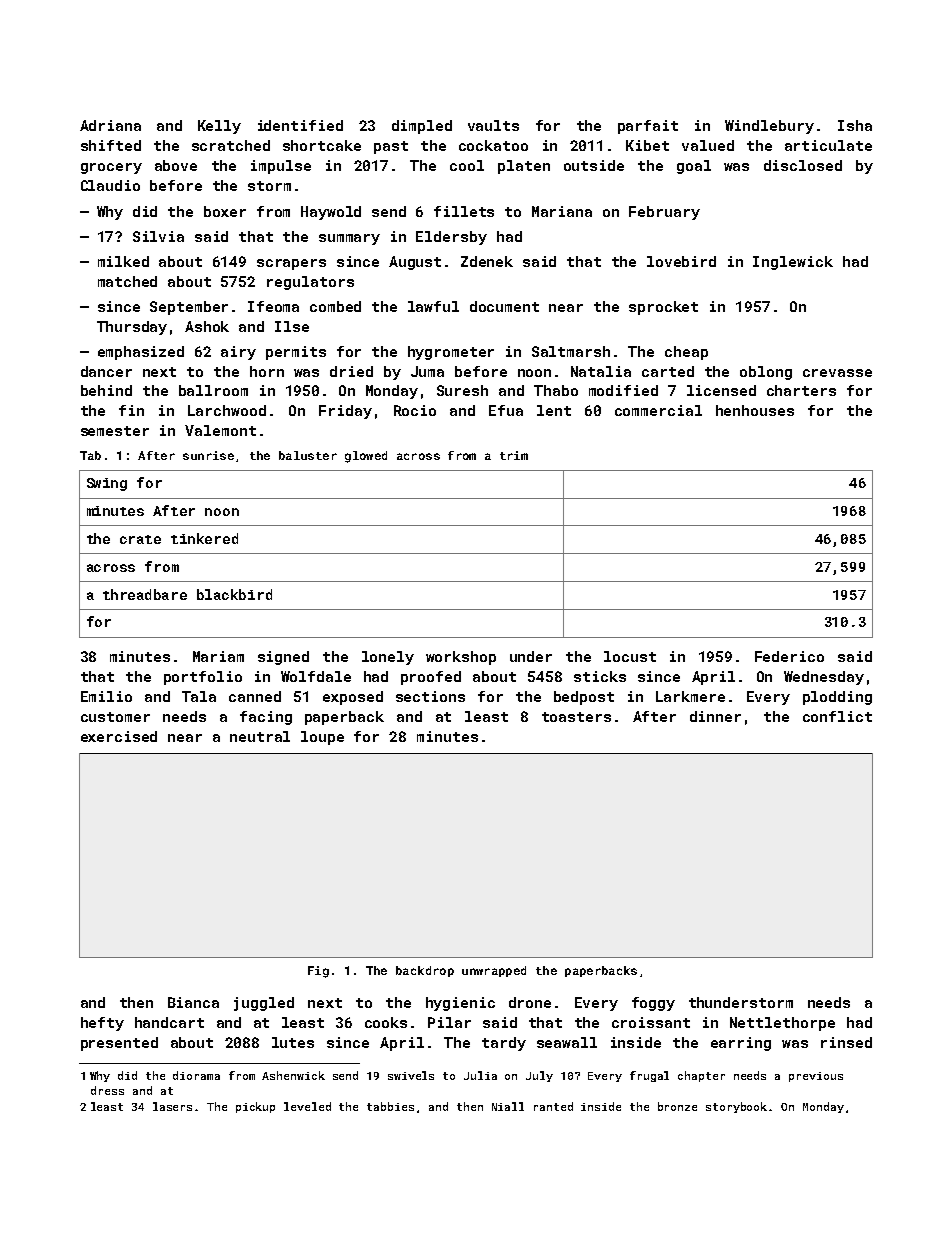 The width and height of the screenshot is (952, 1233). What do you see at coordinates (119, 736) in the screenshot?
I see `exercised` at bounding box center [119, 736].
